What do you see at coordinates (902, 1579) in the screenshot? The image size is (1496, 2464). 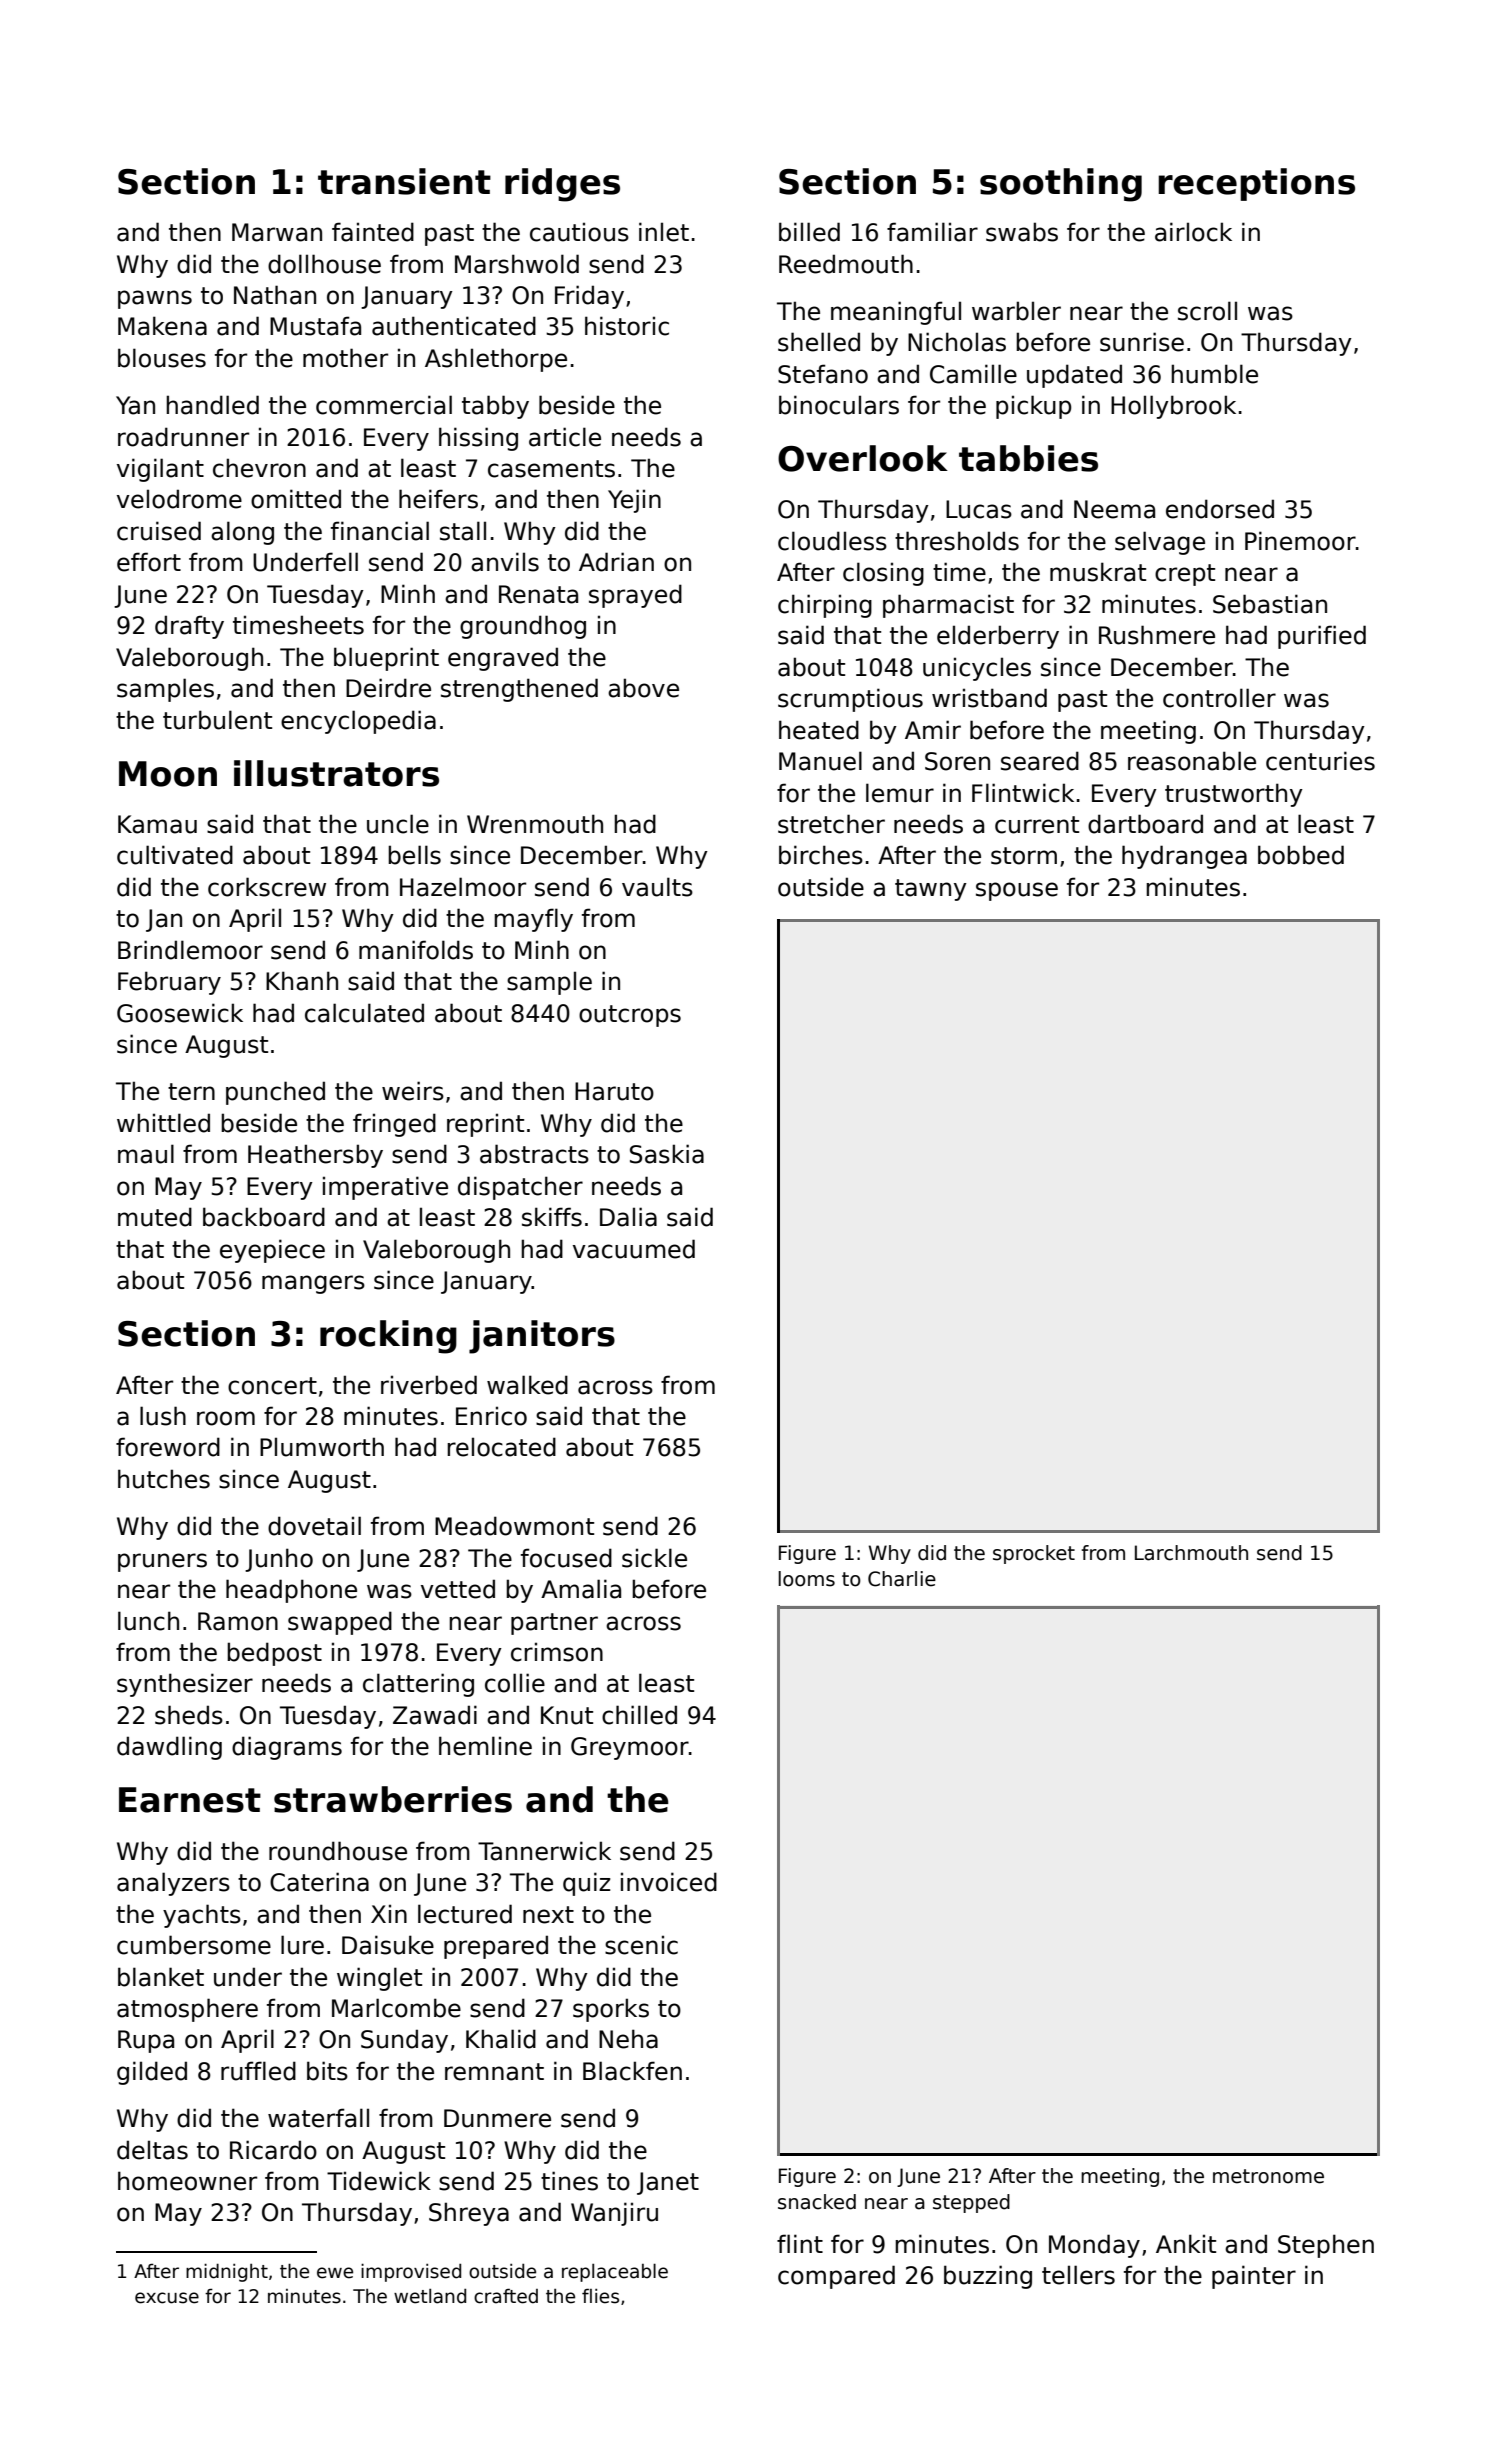 I see `Charlie` at bounding box center [902, 1579].
